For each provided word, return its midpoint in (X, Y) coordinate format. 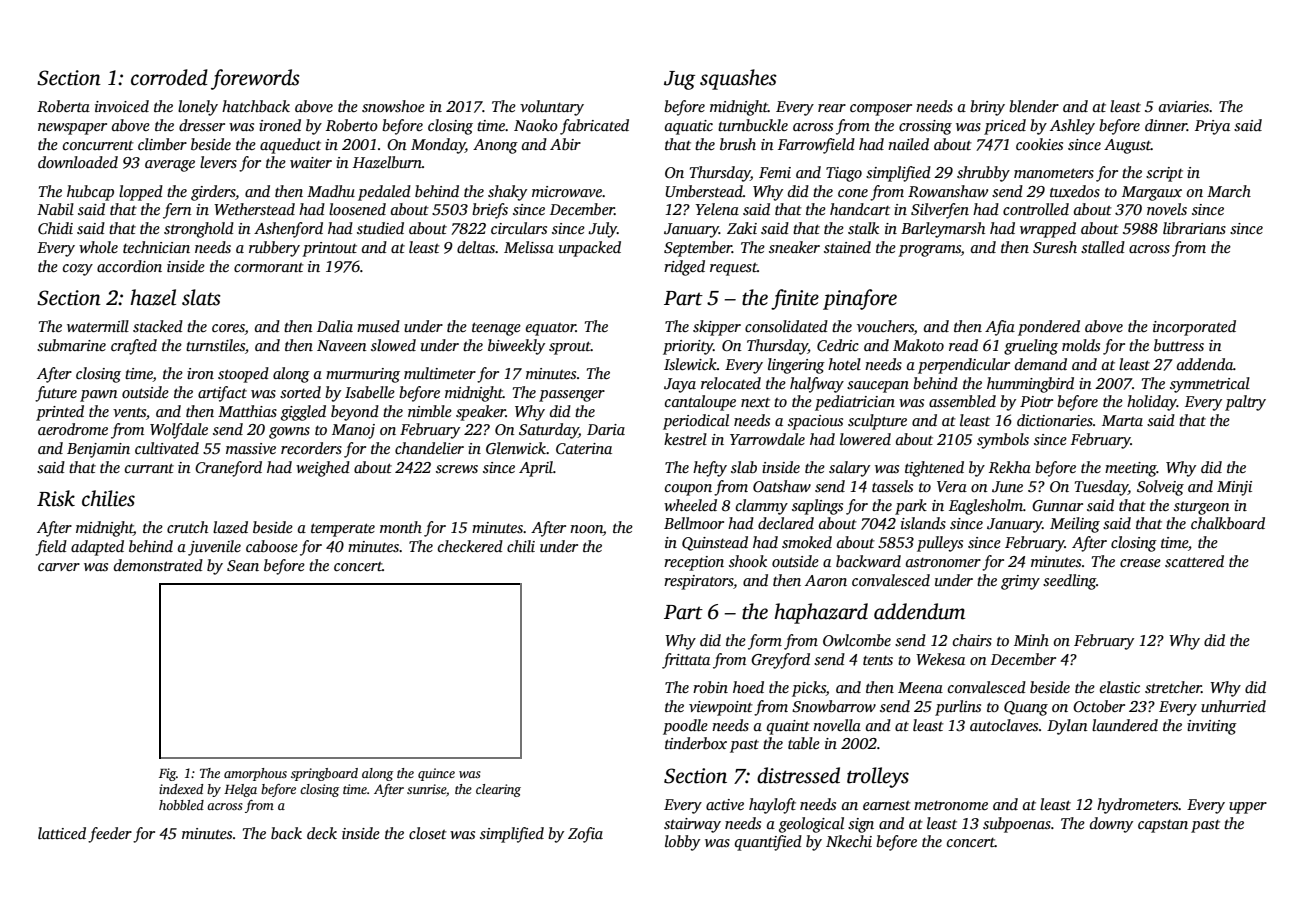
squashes (738, 79)
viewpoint (721, 708)
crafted (134, 347)
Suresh (1055, 247)
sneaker (794, 247)
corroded (169, 77)
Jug (679, 80)
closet (428, 833)
